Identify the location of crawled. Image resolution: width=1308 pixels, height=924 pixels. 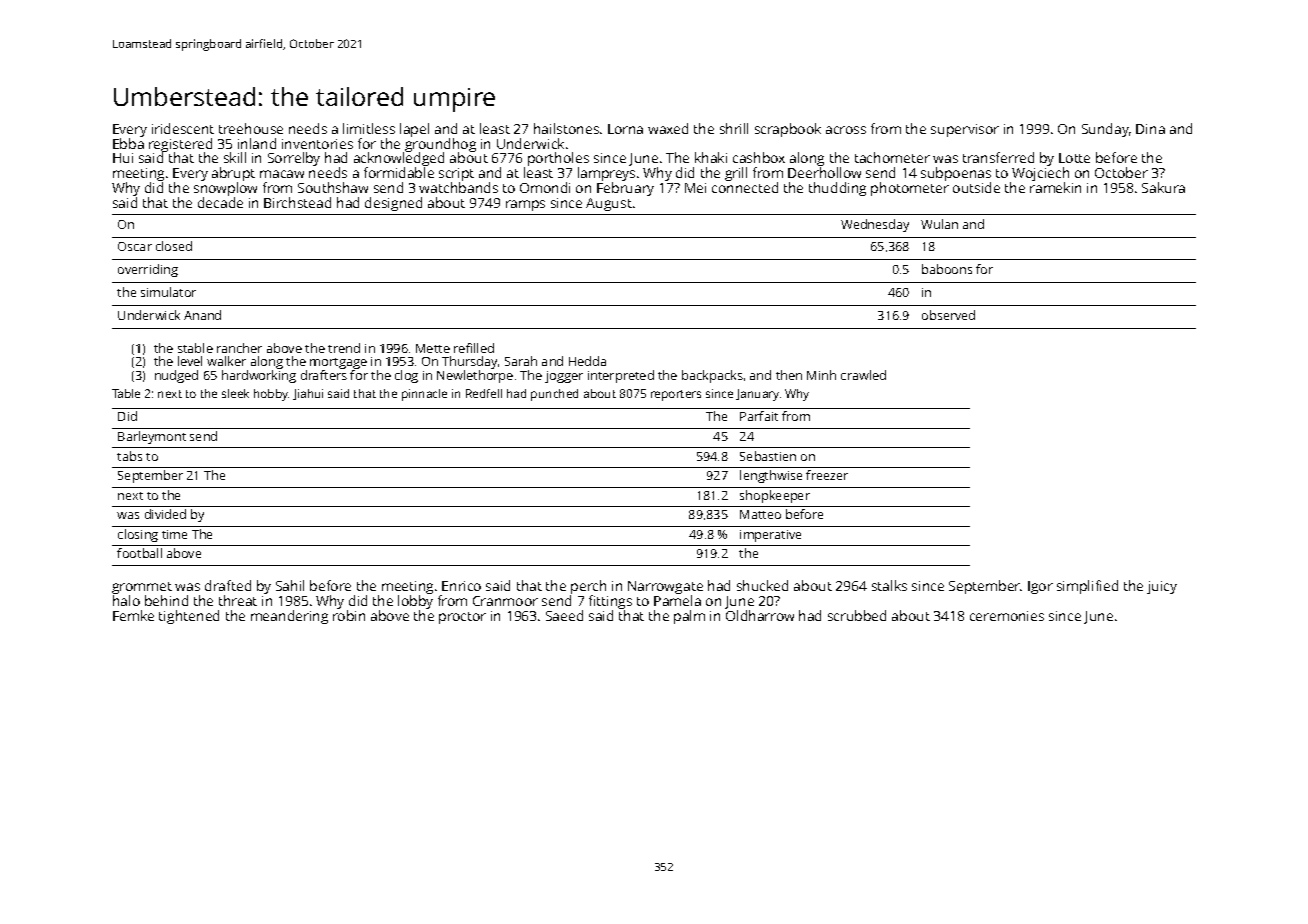
(863, 375).
